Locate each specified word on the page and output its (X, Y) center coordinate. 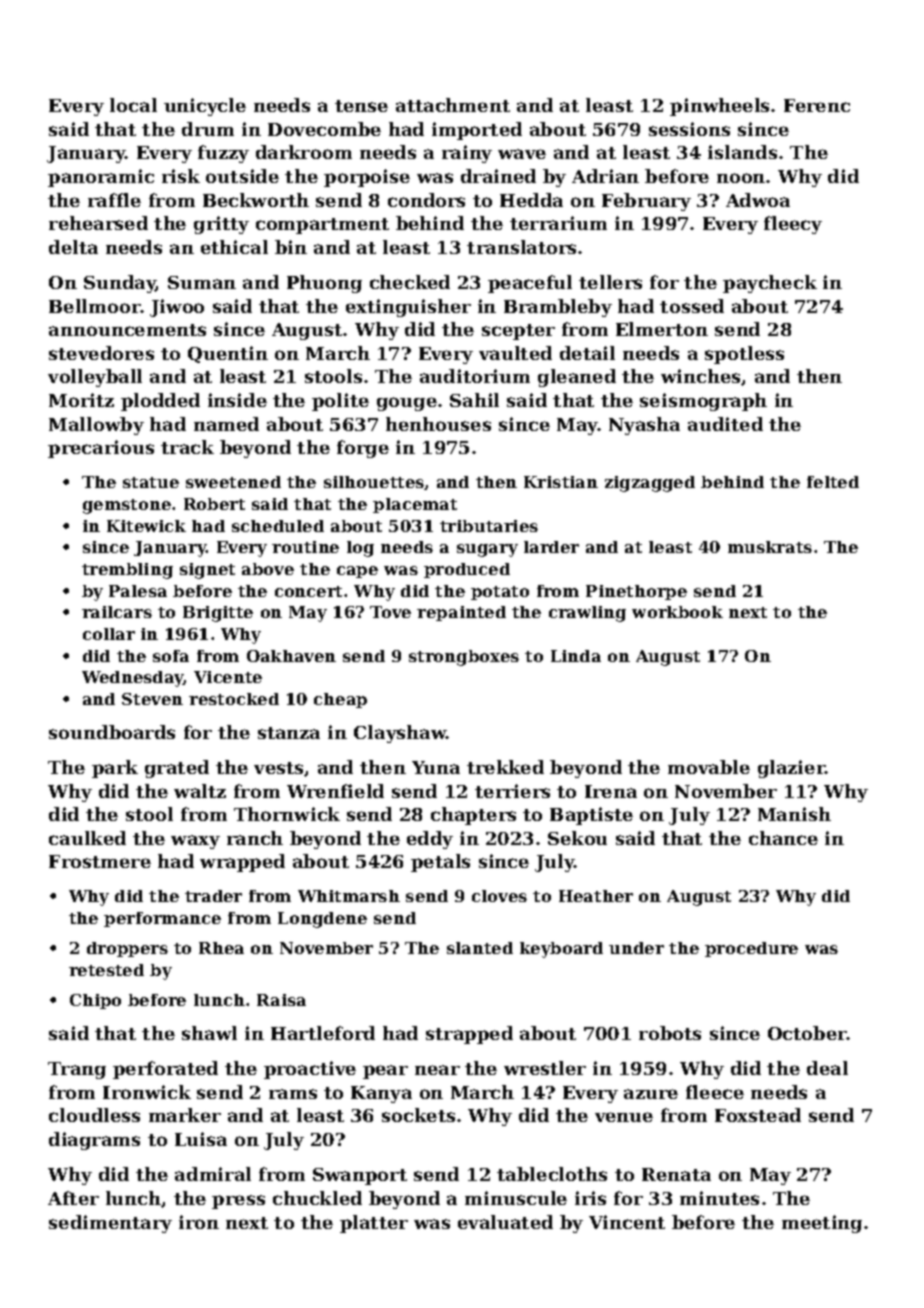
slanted (480, 948)
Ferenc (817, 105)
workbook (677, 612)
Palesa (138, 591)
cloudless (94, 1115)
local (133, 105)
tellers (610, 282)
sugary (487, 550)
